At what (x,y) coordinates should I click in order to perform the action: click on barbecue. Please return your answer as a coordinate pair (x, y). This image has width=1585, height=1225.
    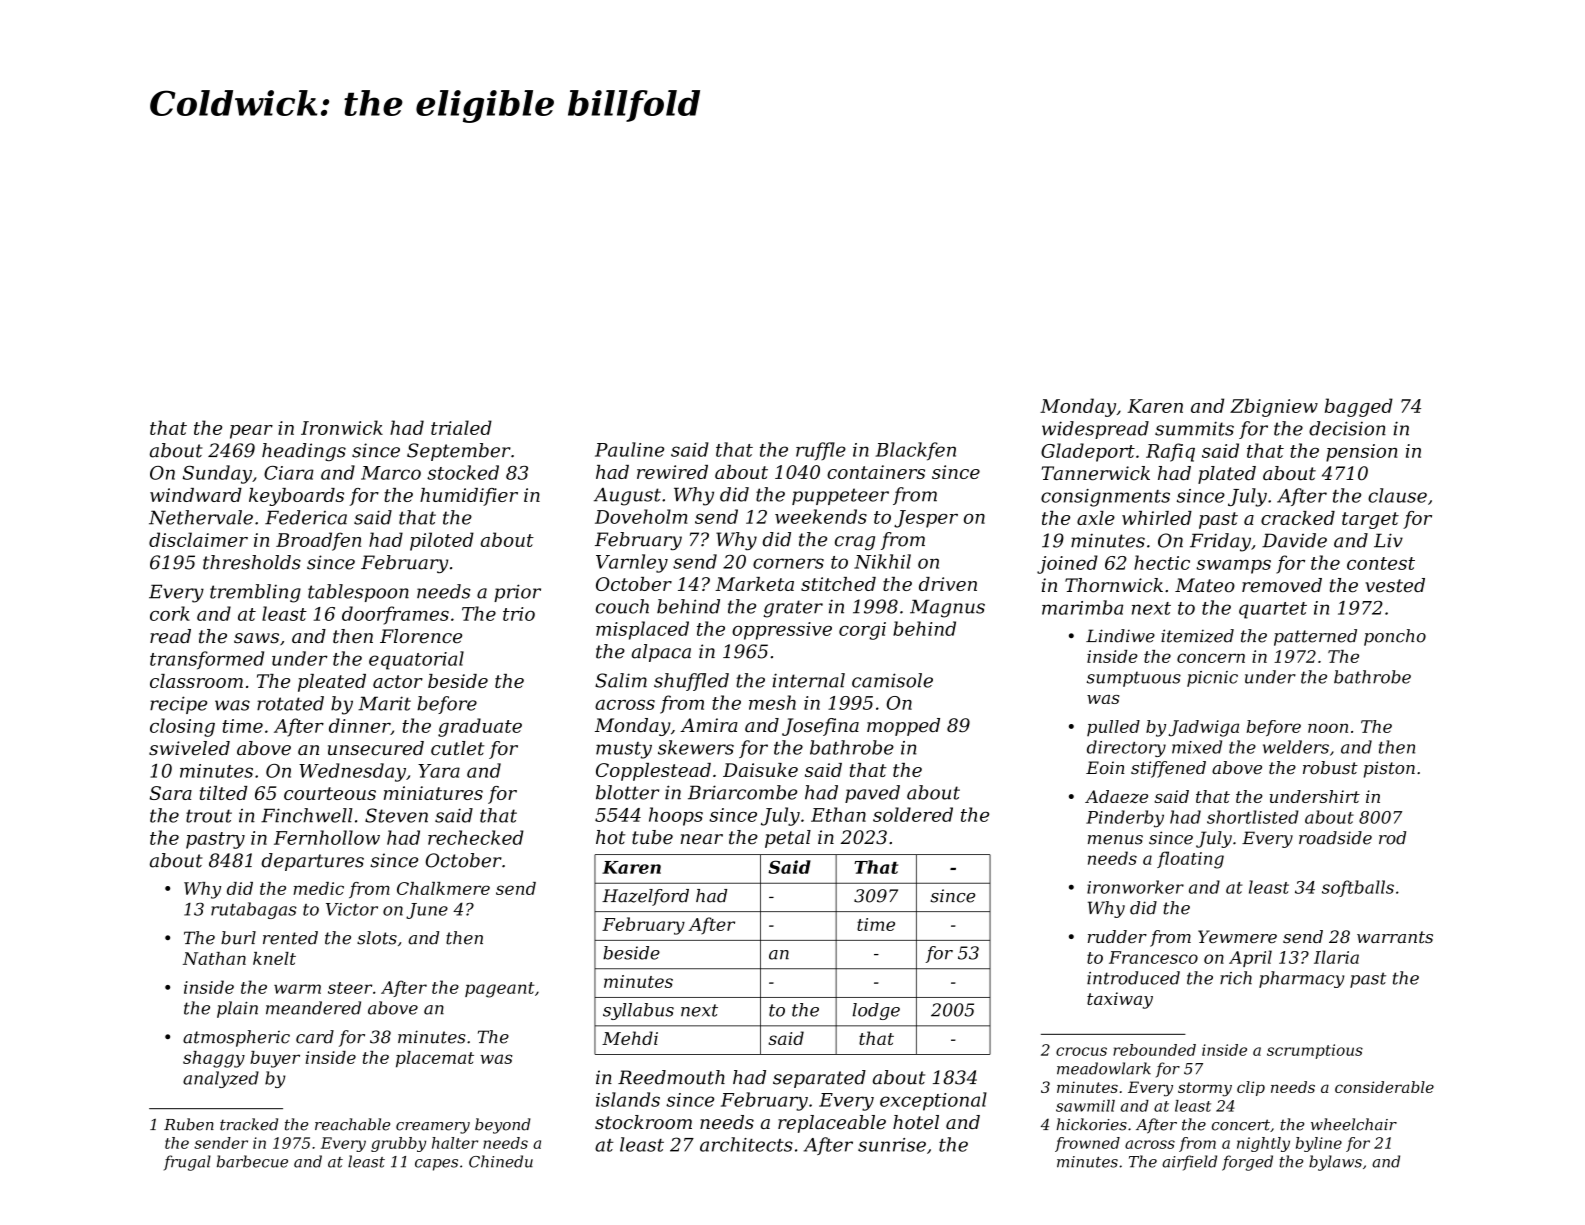
    Looking at the image, I should click on (252, 1161).
